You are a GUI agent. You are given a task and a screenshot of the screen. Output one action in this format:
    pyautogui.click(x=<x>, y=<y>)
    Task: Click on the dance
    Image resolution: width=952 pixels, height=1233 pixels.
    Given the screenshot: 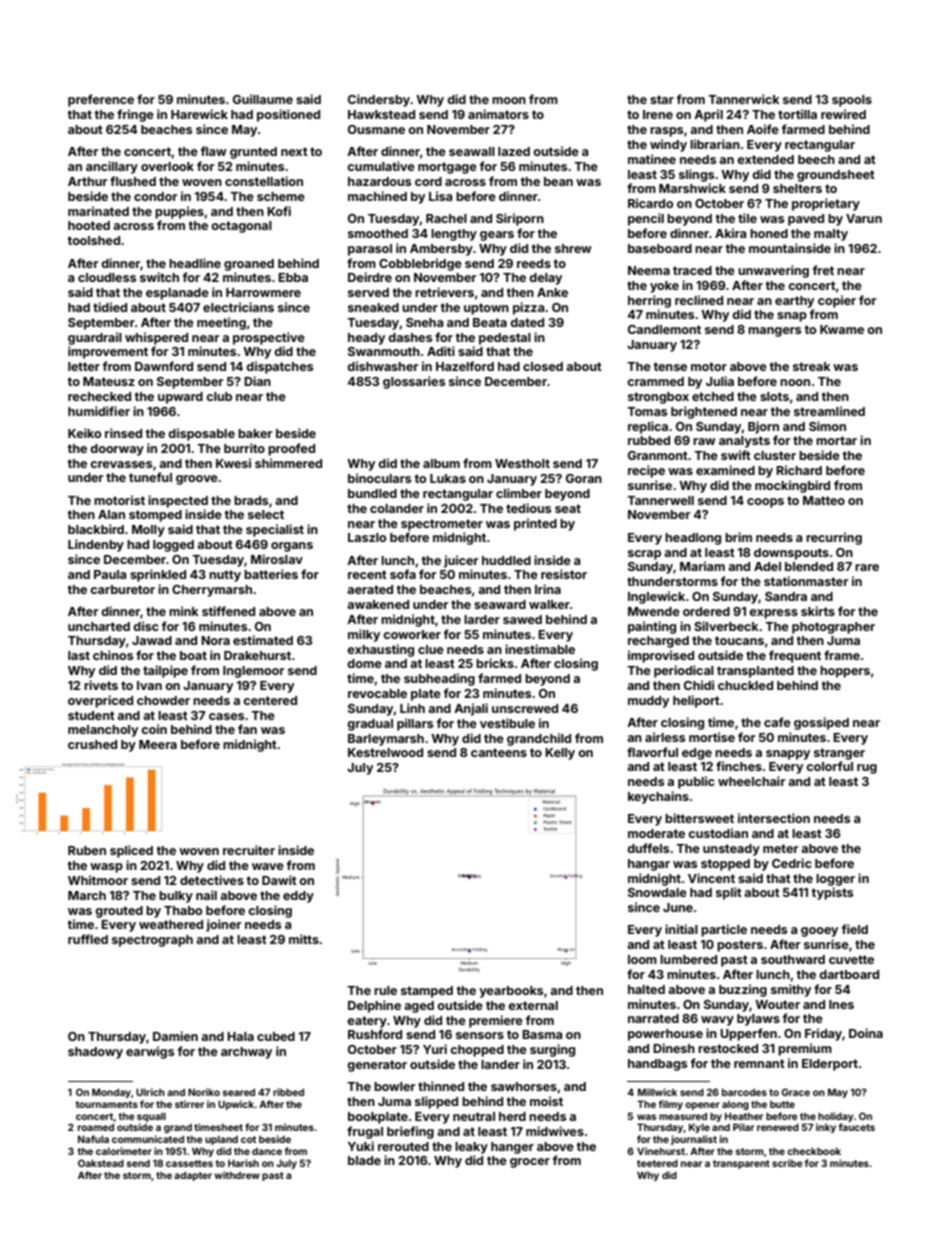 What is the action you would take?
    pyautogui.click(x=267, y=1151)
